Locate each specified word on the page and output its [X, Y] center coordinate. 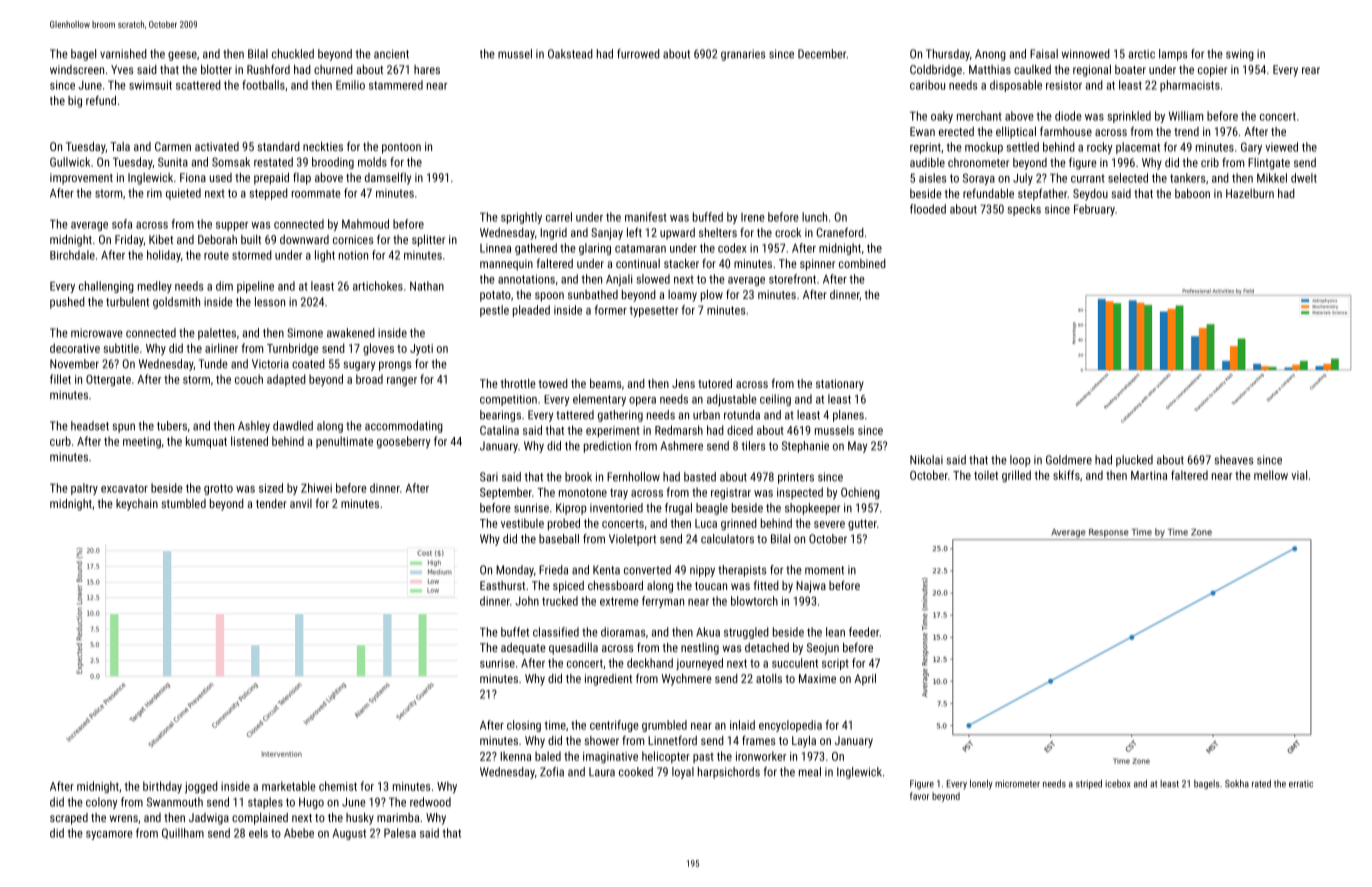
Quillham [183, 833]
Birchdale [72, 255]
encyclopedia [790, 726]
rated [1261, 784]
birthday [162, 787]
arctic [1141, 54]
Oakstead [570, 54]
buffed [708, 217]
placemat [1138, 148]
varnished [123, 54]
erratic [1301, 784]
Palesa [400, 833]
